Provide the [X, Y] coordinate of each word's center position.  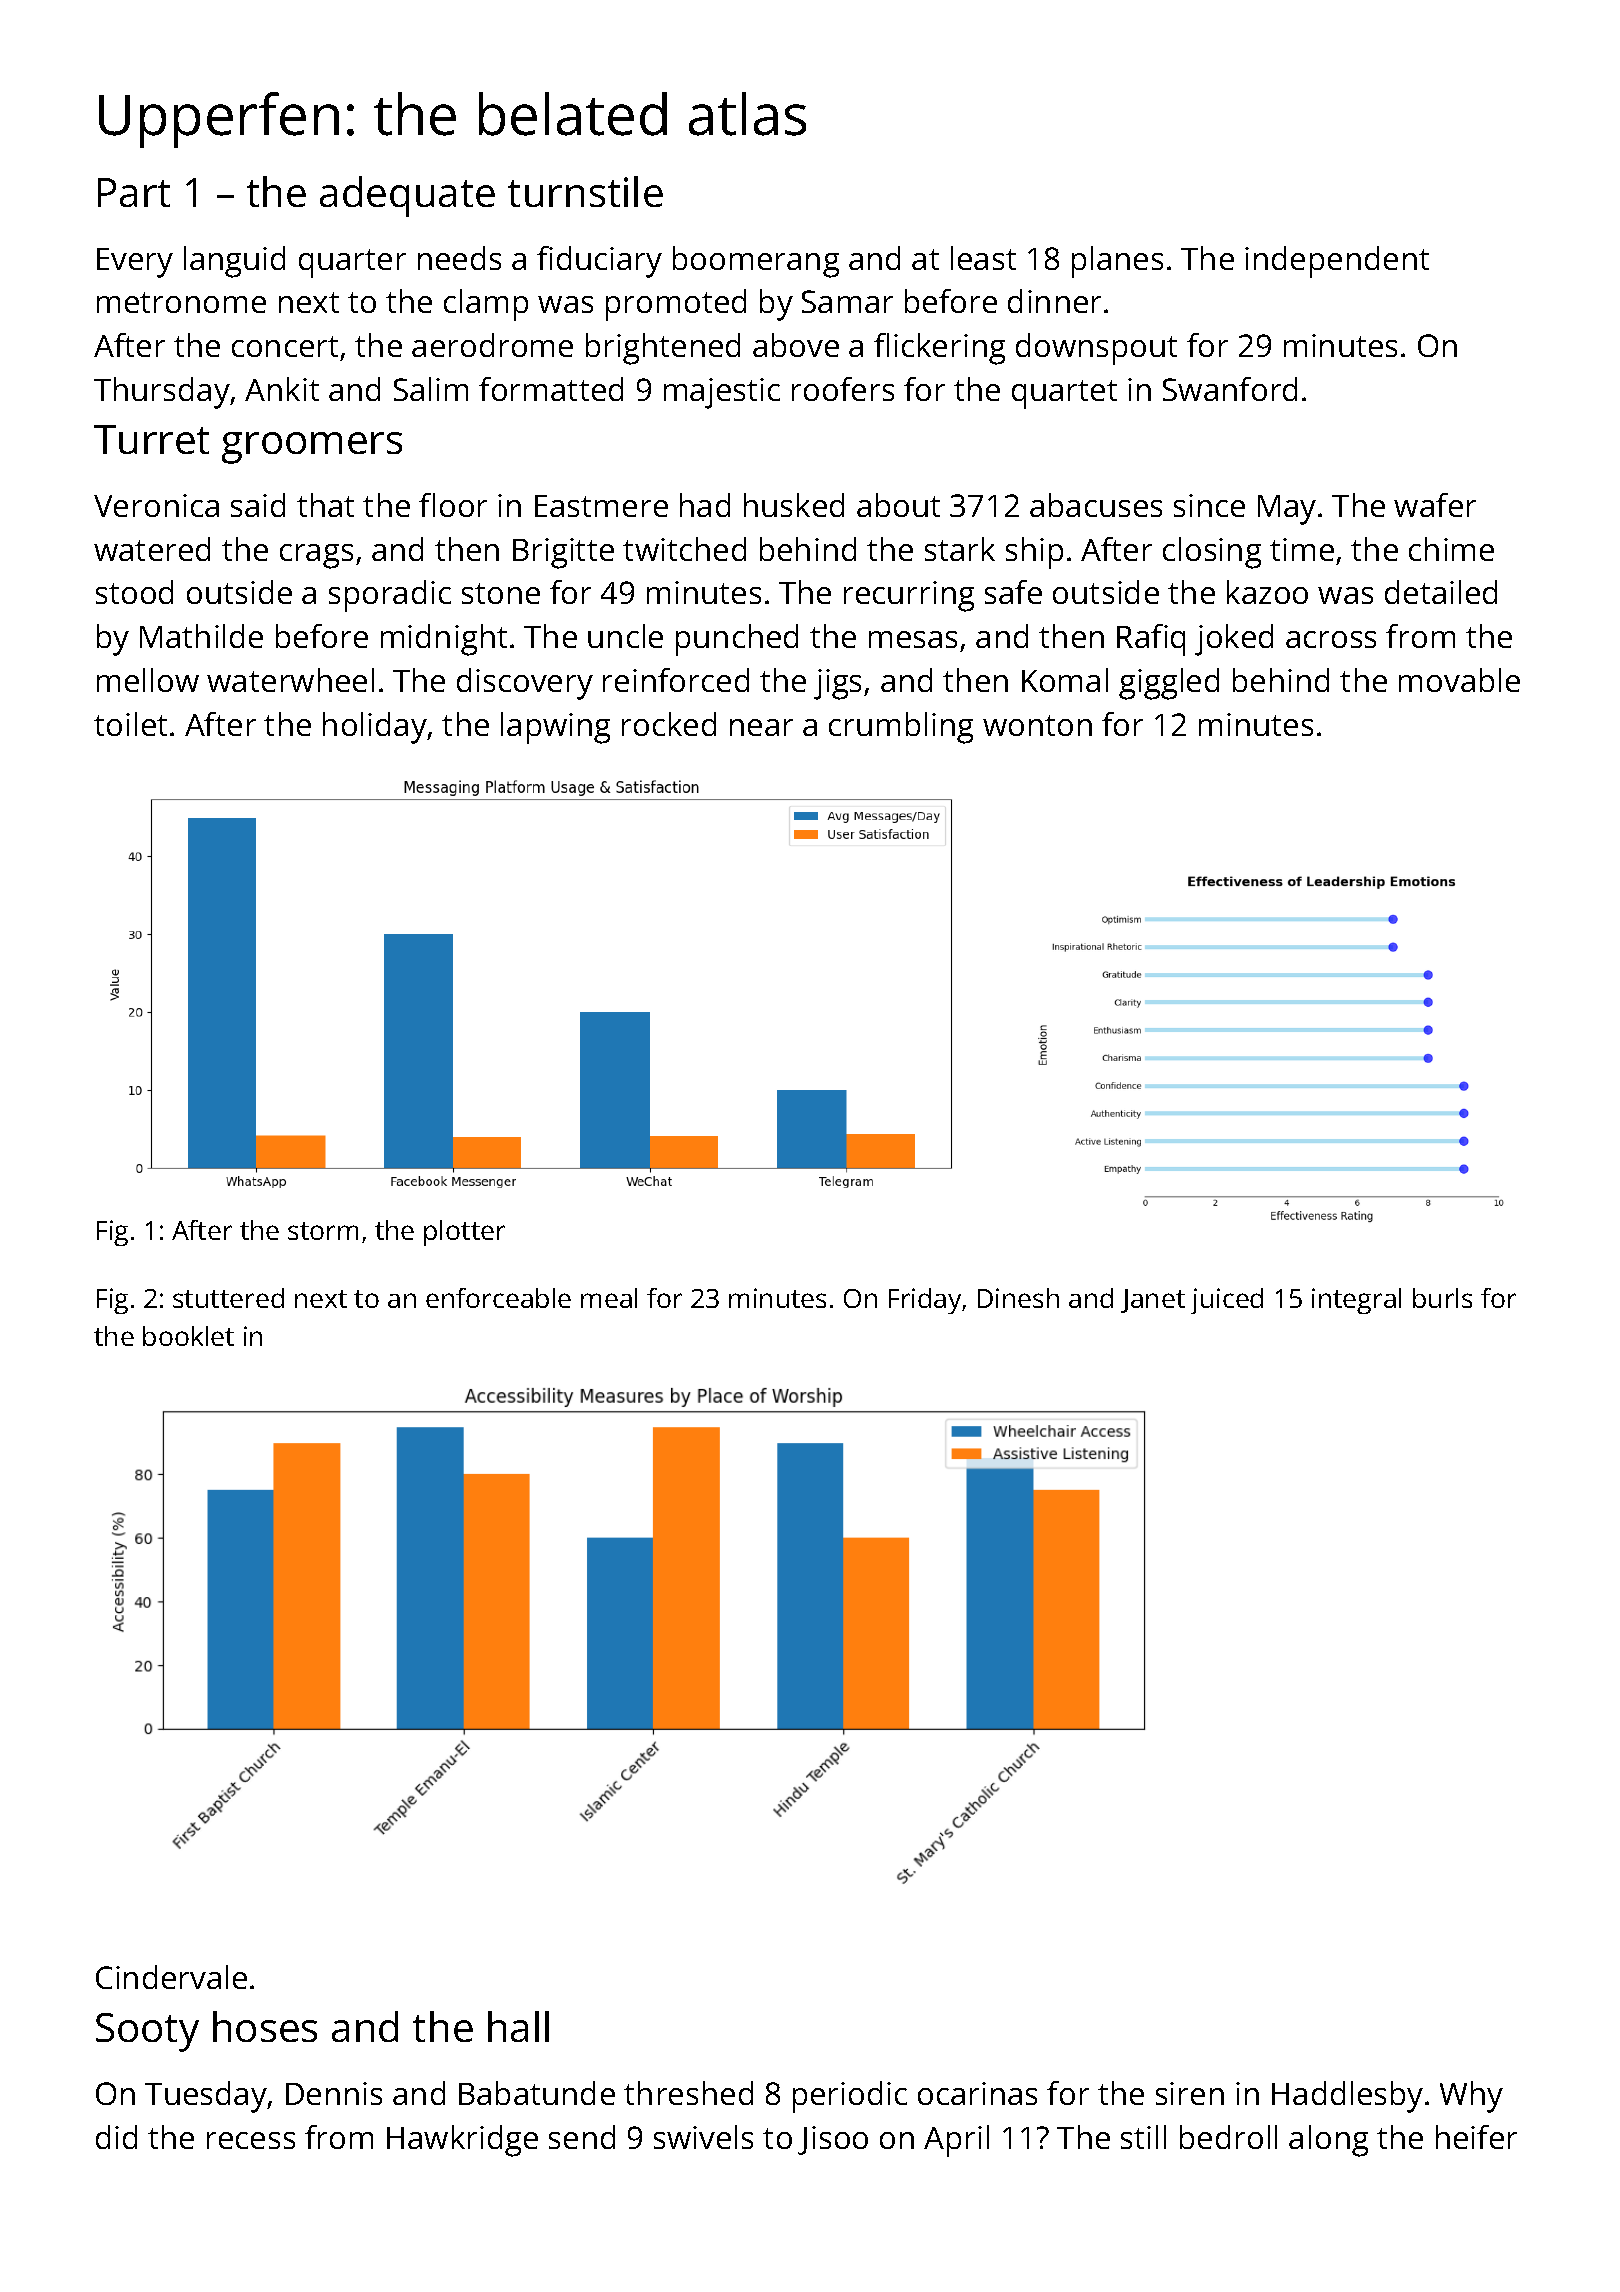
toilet [130, 724]
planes [1117, 262]
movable [1459, 680]
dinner [1054, 301]
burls [1442, 1298]
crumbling [901, 728]
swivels [703, 2137]
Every [135, 263]
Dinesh [1018, 1298]
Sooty [147, 2032]
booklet [188, 1336]
